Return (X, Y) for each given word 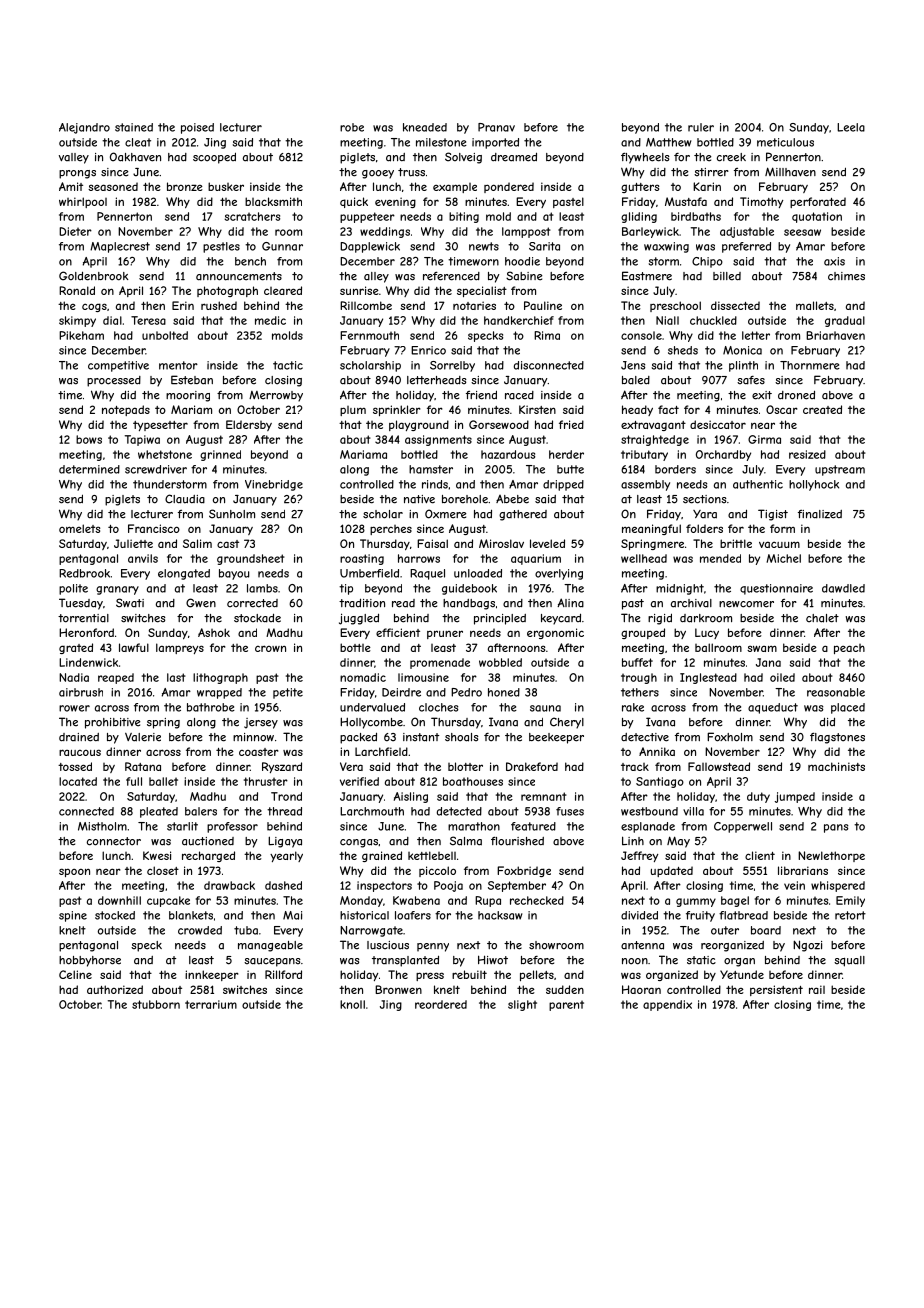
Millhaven (790, 172)
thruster (266, 781)
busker (226, 186)
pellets (537, 975)
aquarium (536, 559)
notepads (126, 410)
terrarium (211, 1004)
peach (849, 649)
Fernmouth (369, 335)
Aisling (411, 797)
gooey (378, 174)
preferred (746, 247)
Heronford (86, 632)
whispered (838, 886)
